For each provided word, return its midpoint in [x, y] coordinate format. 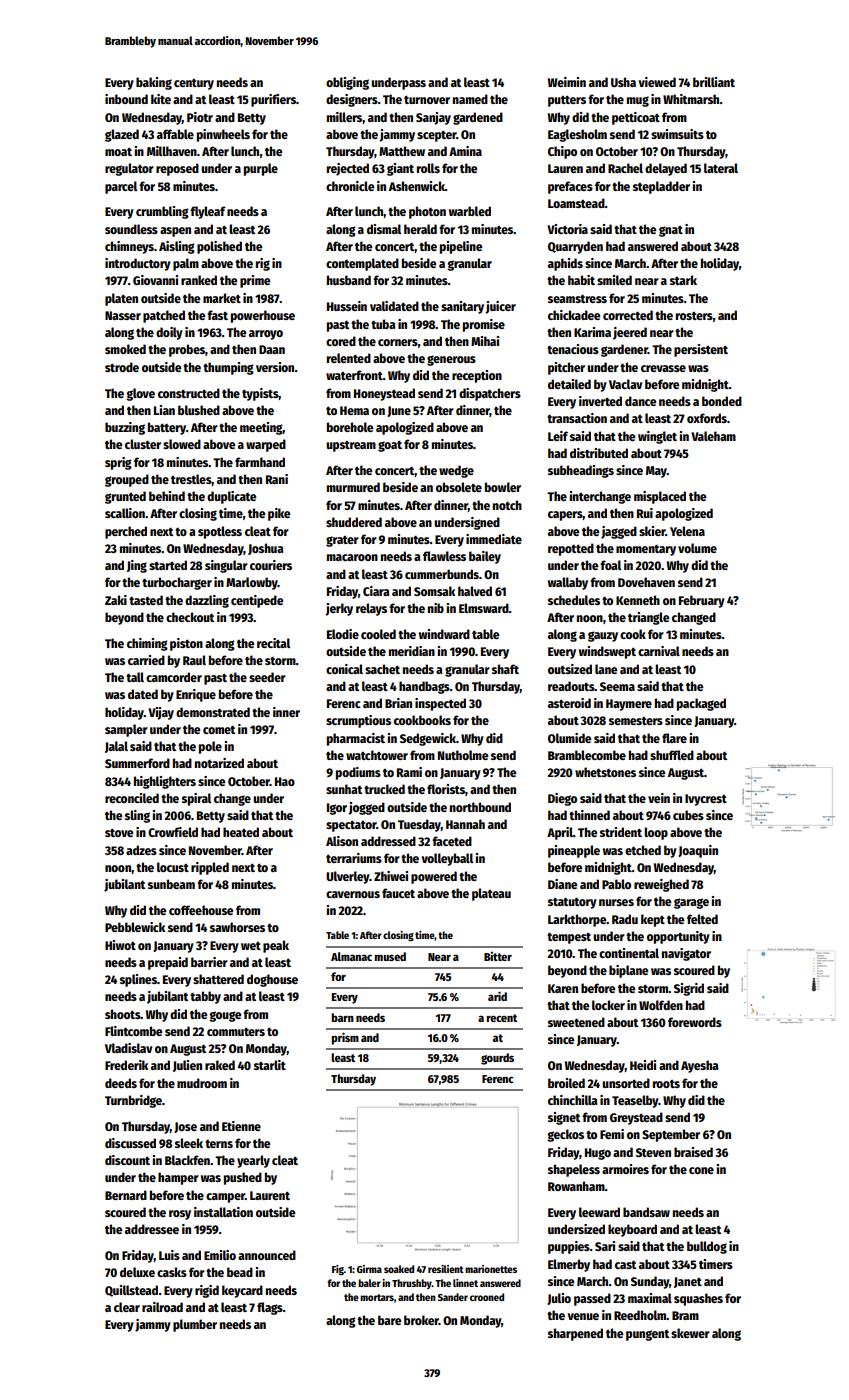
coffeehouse [201, 910]
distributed [599, 453]
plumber [195, 1325]
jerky [339, 609]
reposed [177, 169]
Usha [623, 82]
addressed [388, 841]
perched [126, 532]
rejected [348, 169]
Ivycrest [706, 800]
